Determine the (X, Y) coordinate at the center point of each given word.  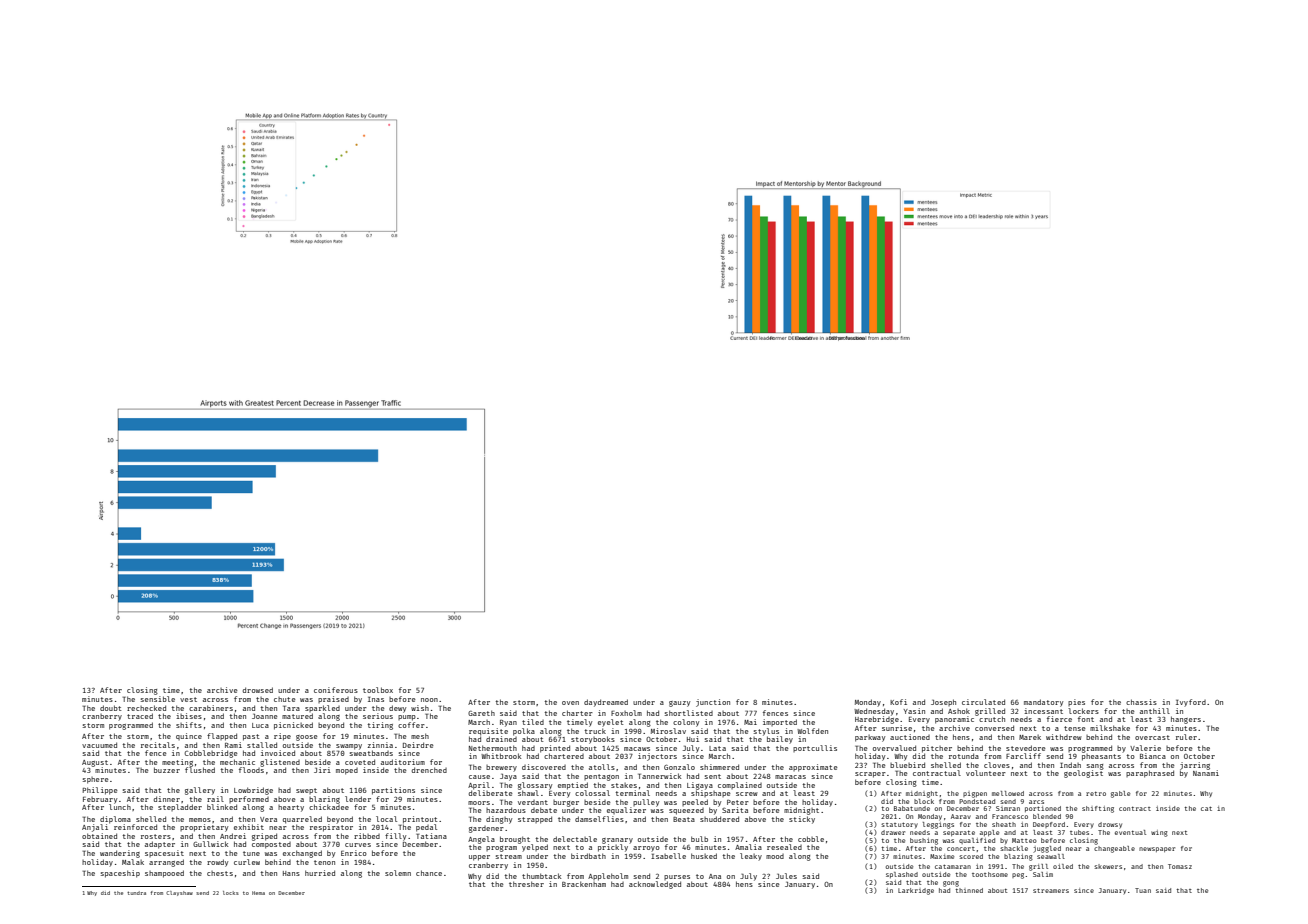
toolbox (378, 690)
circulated (983, 702)
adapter (160, 845)
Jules (786, 876)
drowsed (258, 690)
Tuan (1143, 890)
